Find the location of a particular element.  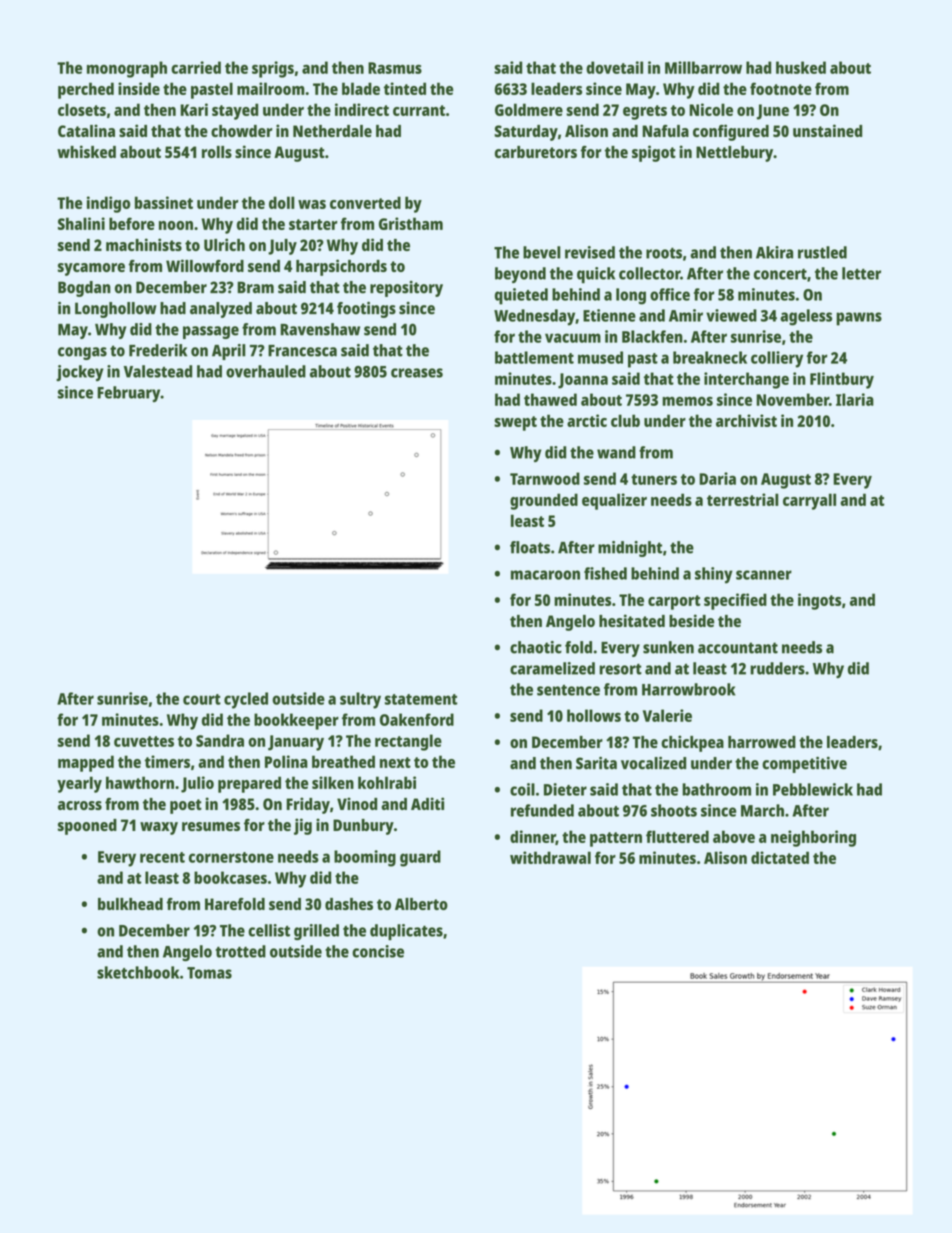

cycled is located at coordinates (246, 700).
